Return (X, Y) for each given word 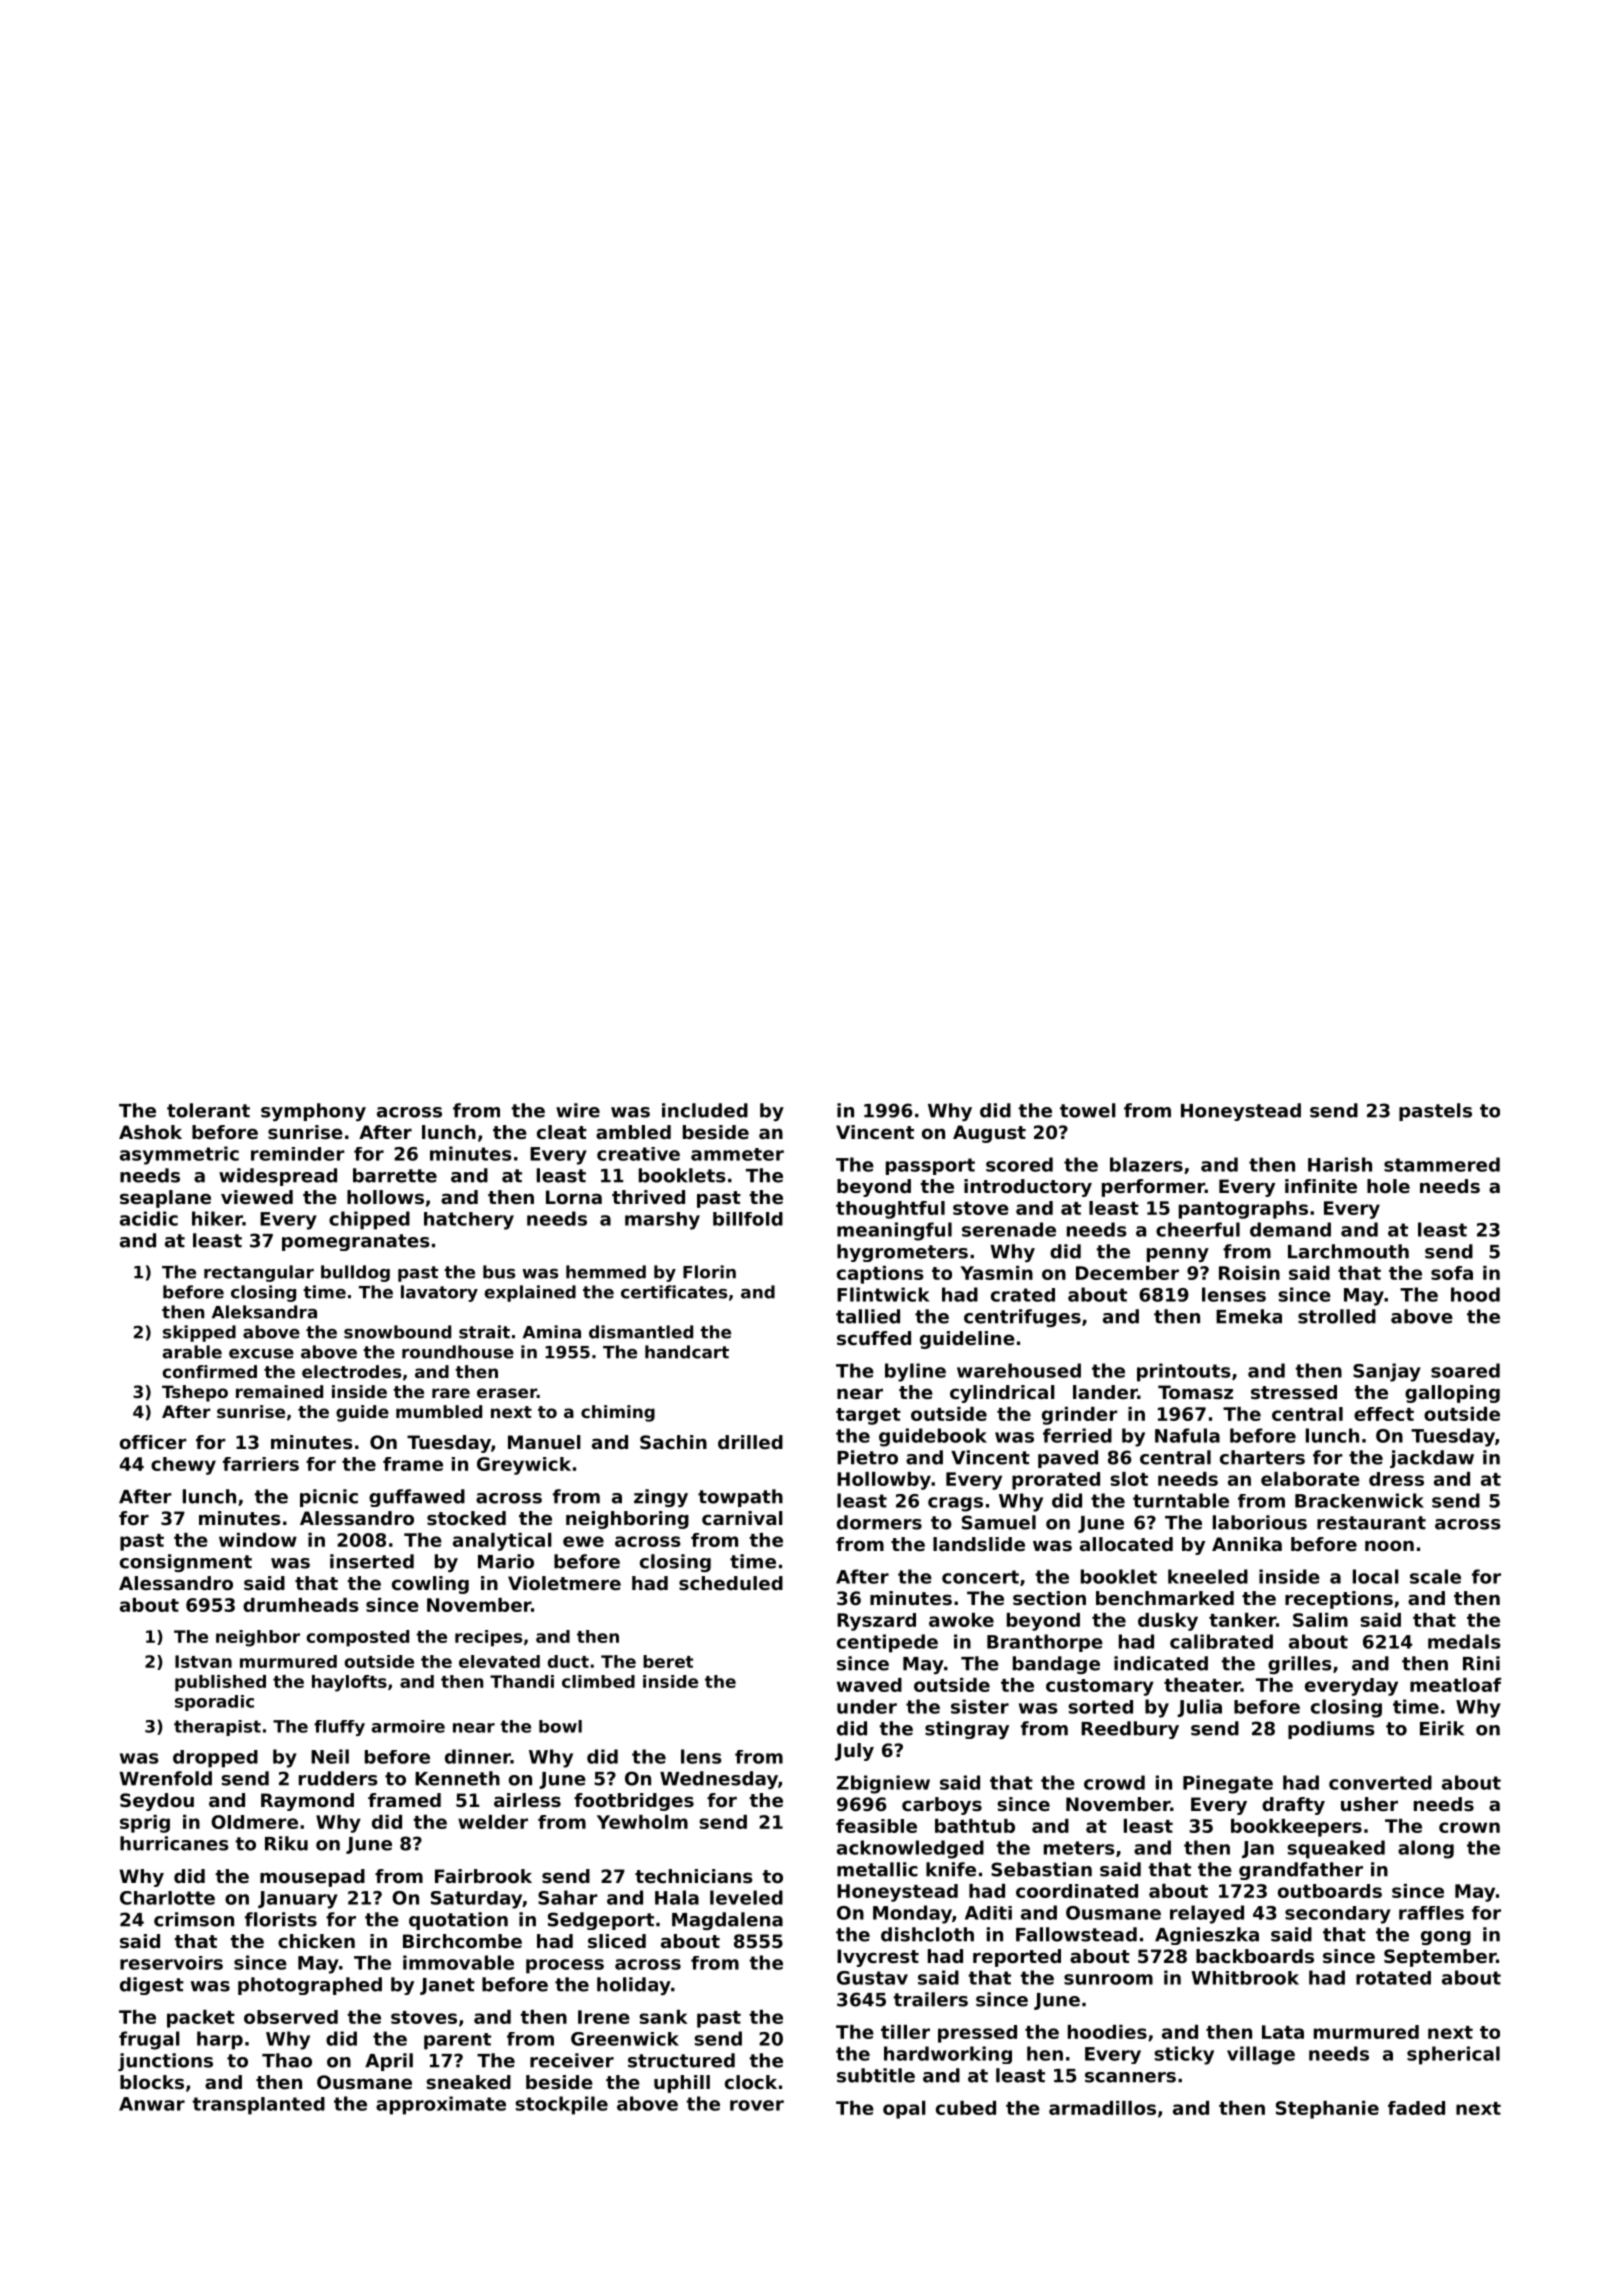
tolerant (208, 1110)
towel (1088, 1110)
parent (457, 2041)
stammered (1442, 1164)
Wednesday (719, 1780)
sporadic (214, 1703)
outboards (1330, 1891)
